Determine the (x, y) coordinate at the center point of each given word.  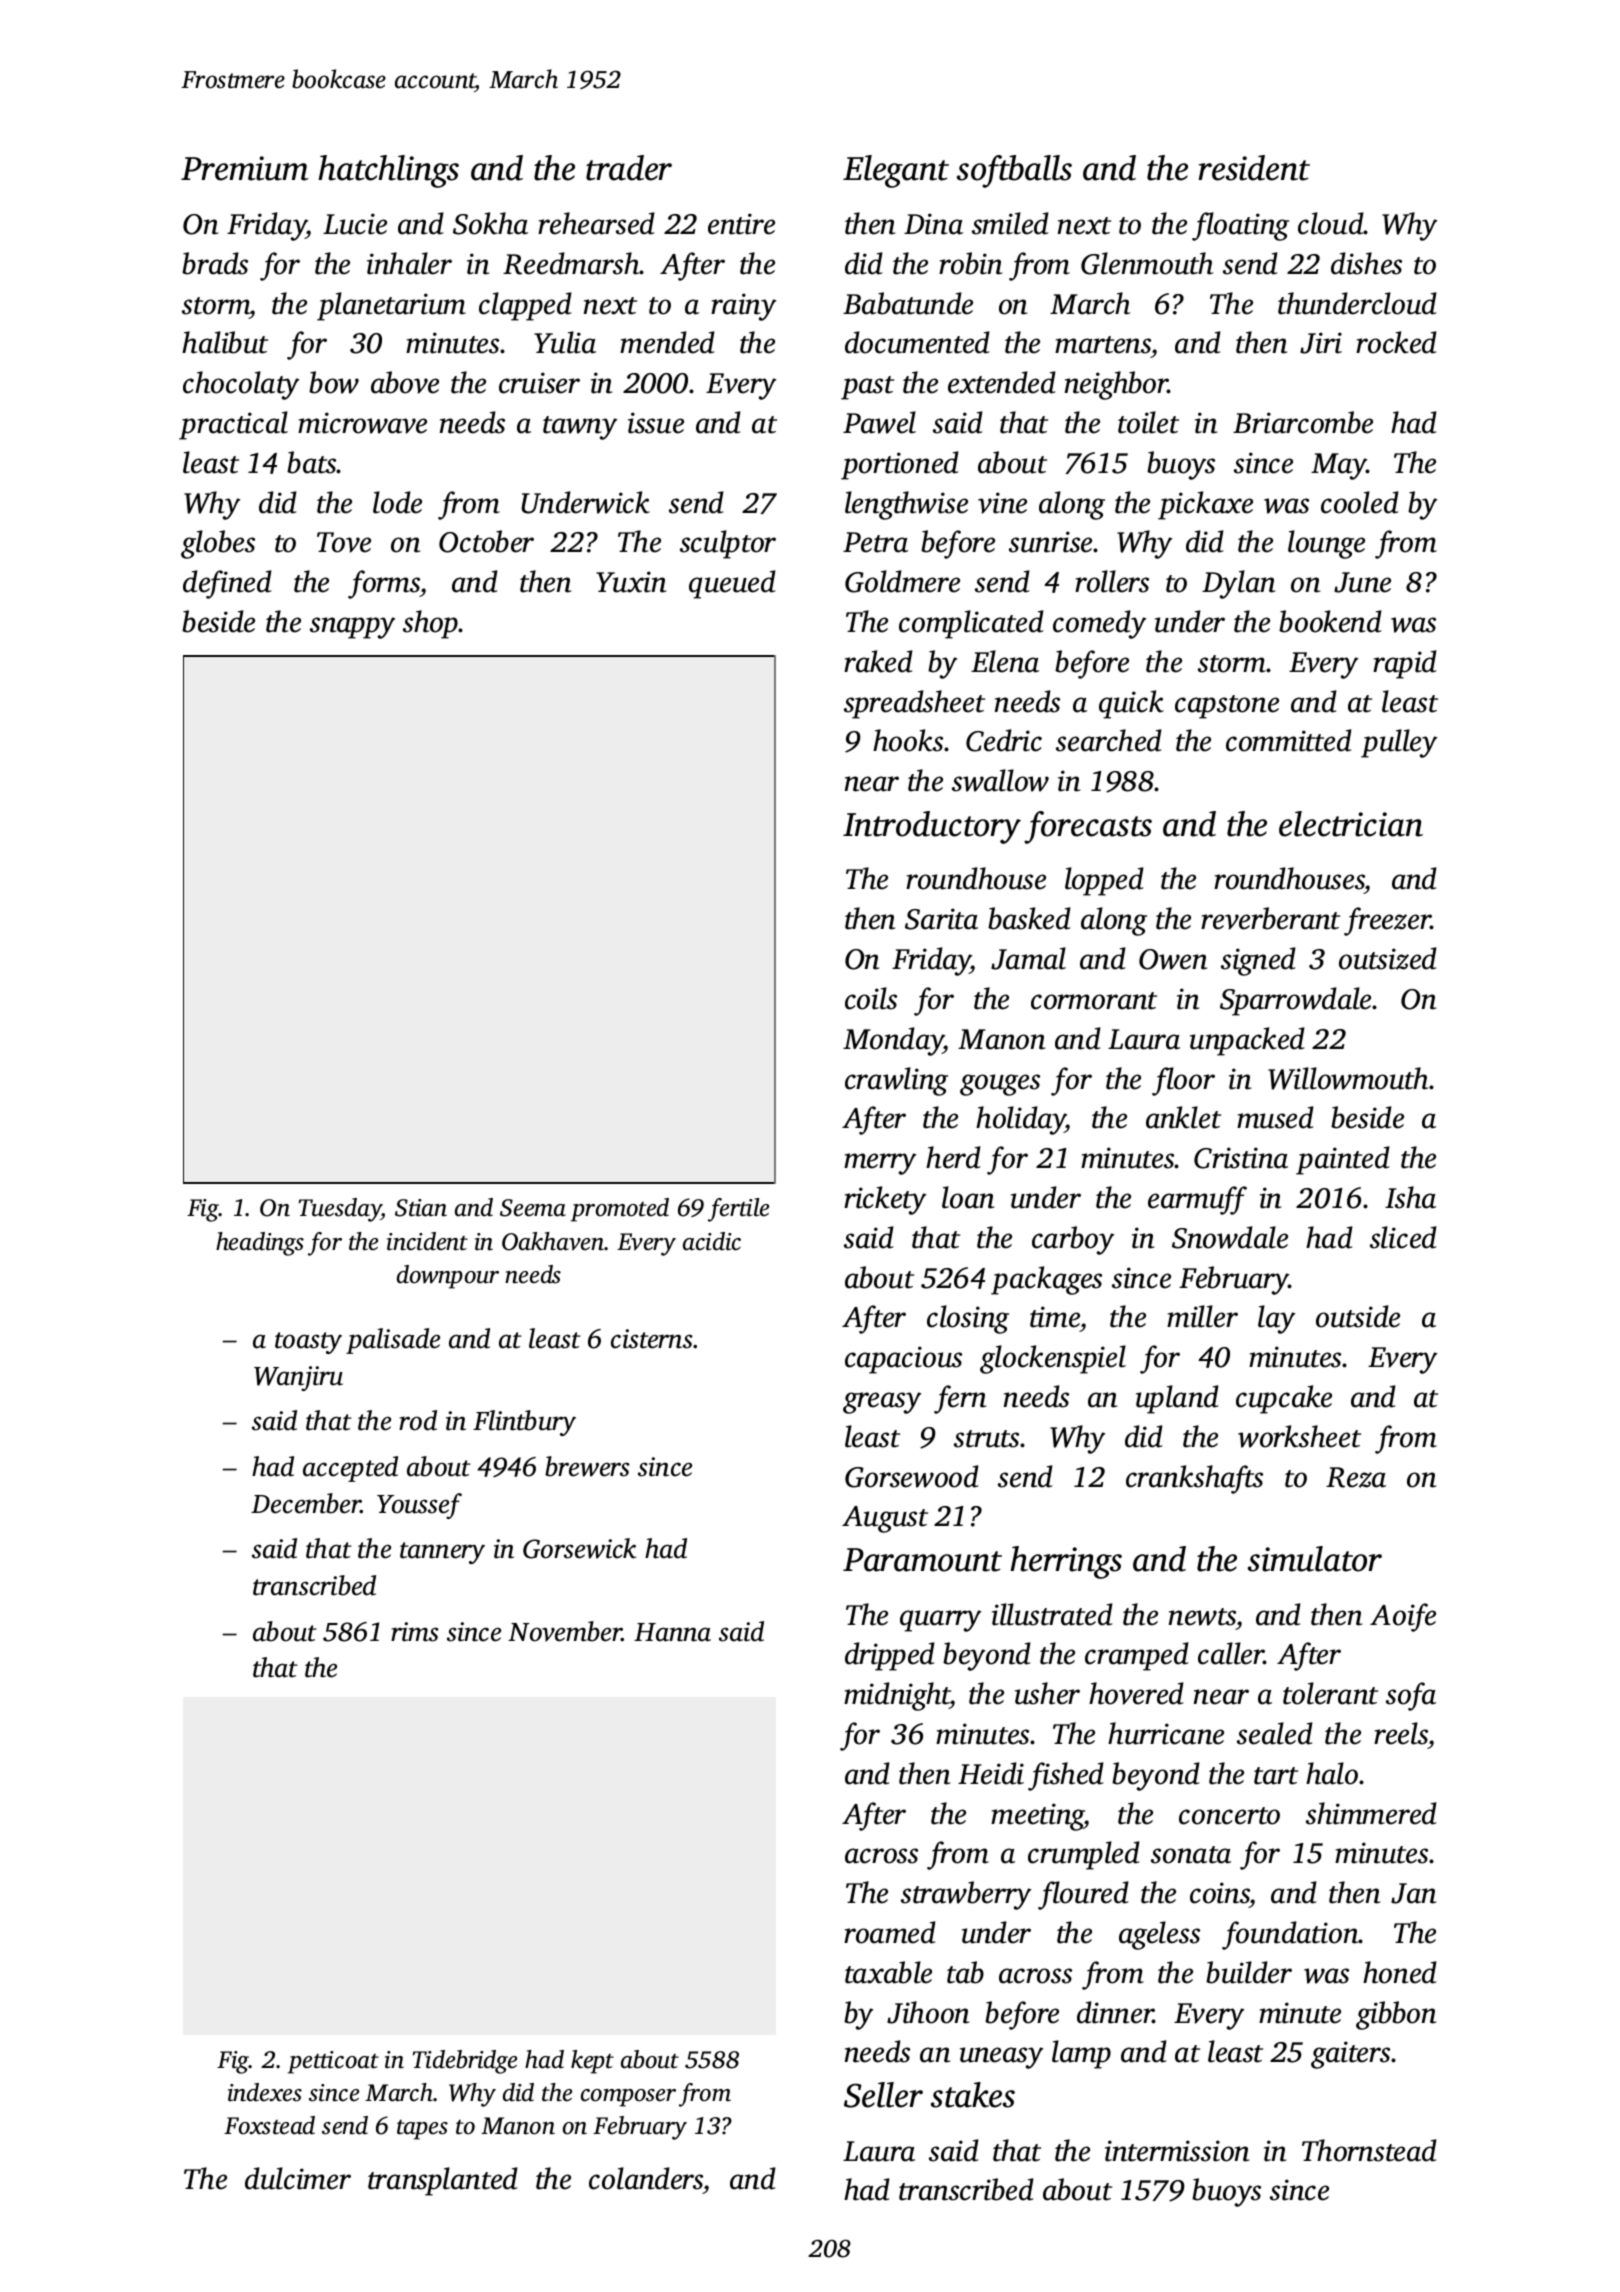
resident (1254, 168)
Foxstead (269, 2125)
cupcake (1284, 1399)
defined (227, 584)
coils (871, 998)
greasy (882, 1403)
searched (1109, 740)
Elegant (896, 171)
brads (215, 263)
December (306, 1503)
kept (592, 2062)
